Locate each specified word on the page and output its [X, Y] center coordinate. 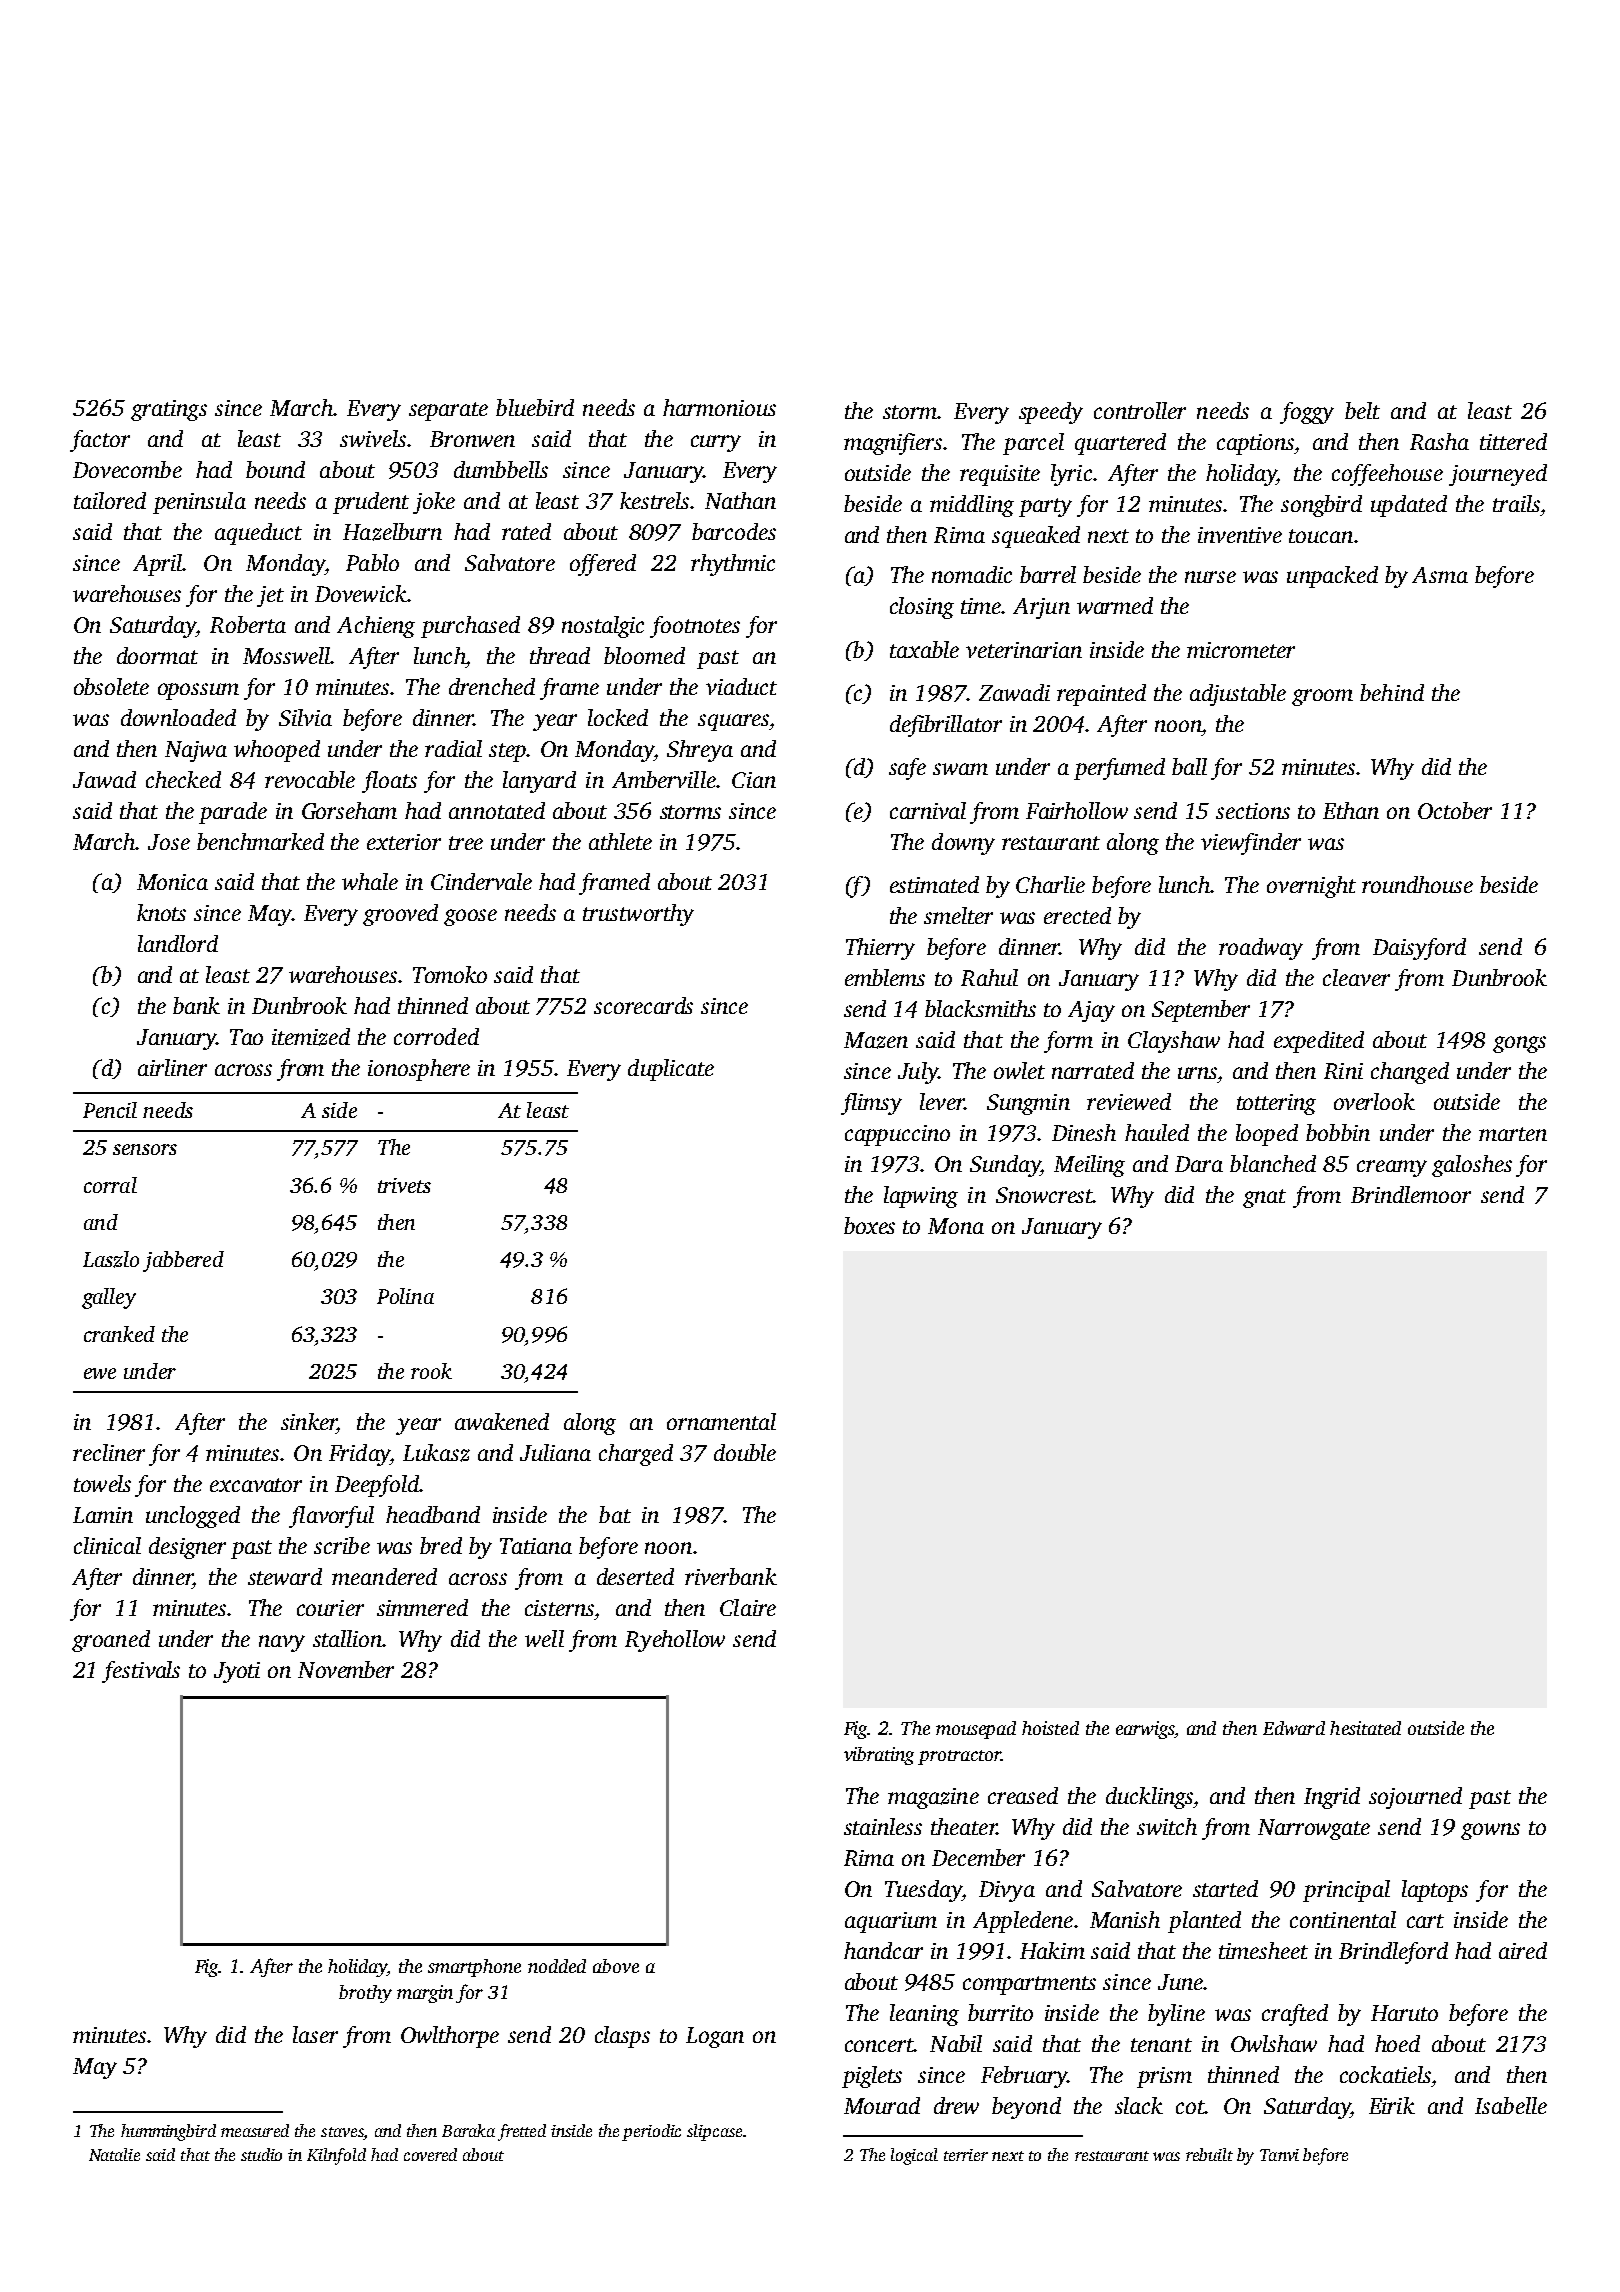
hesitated [1365, 1728]
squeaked [1036, 537]
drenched [492, 686]
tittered [1513, 441]
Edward [1294, 1728]
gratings [169, 410]
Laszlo [111, 1259]
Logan [715, 2037]
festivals [141, 1672]
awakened [502, 1421]
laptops [1435, 1891]
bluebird [535, 407]
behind [1392, 692]
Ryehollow [675, 1641]
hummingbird [168, 2132]
